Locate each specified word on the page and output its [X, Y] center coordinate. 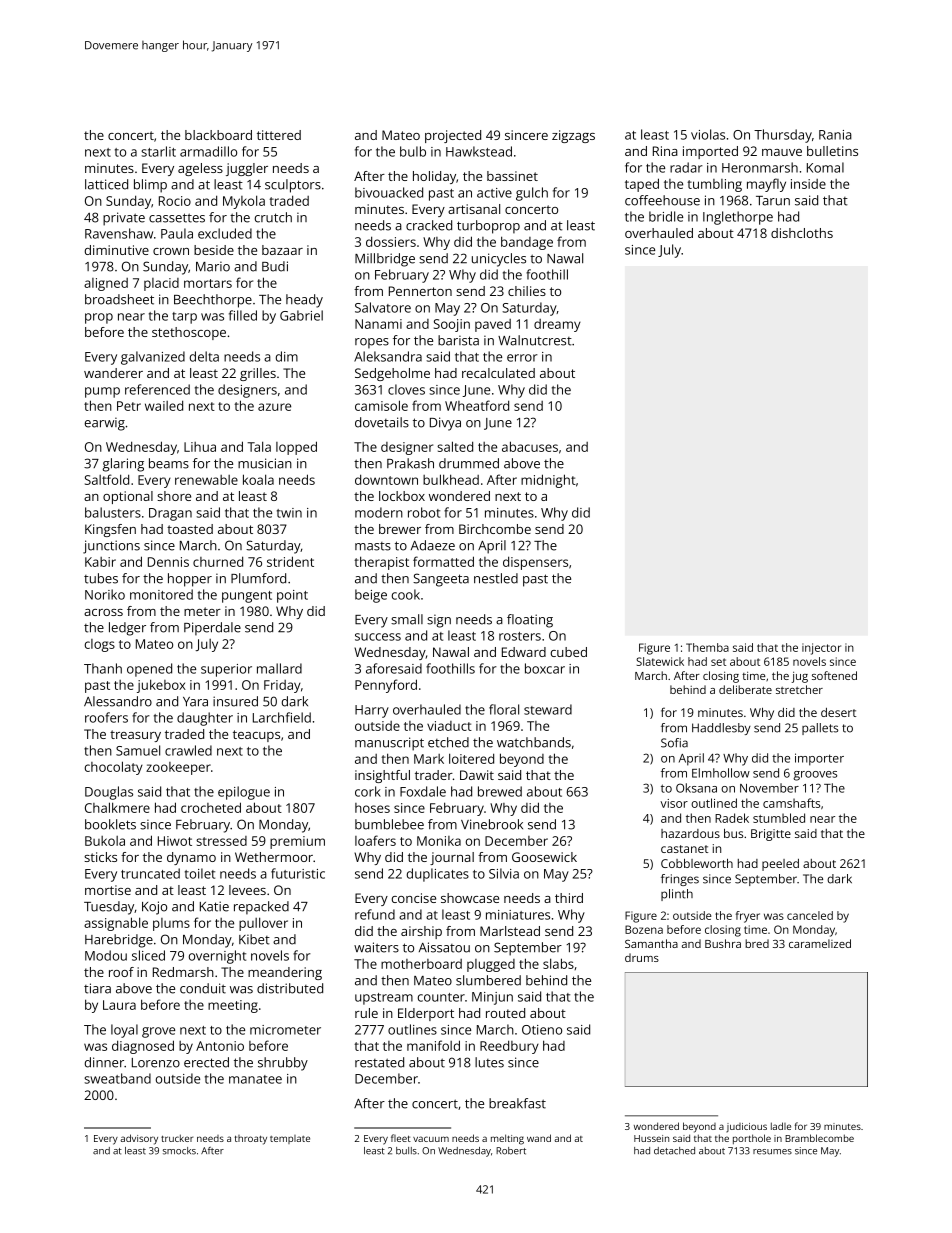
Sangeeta [441, 580]
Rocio [175, 201]
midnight [548, 481]
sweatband [117, 1078]
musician [265, 463]
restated [379, 1062]
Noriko [105, 594]
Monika [439, 841]
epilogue [244, 793]
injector [821, 649]
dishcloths [802, 233]
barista [458, 340]
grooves [815, 776]
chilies [527, 291]
